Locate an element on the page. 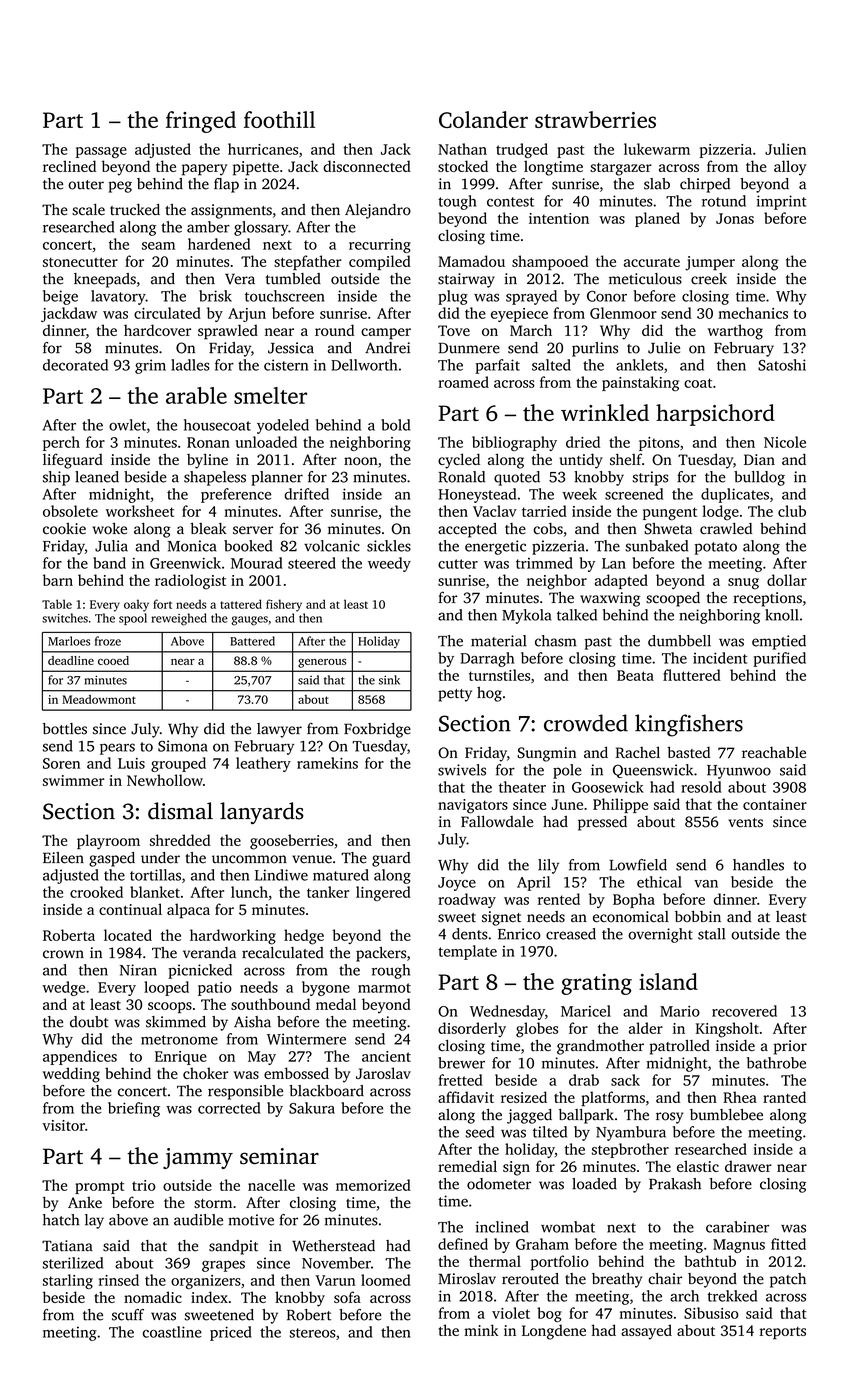 Image resolution: width=849 pixels, height=1400 pixels. coastline is located at coordinates (172, 1332).
